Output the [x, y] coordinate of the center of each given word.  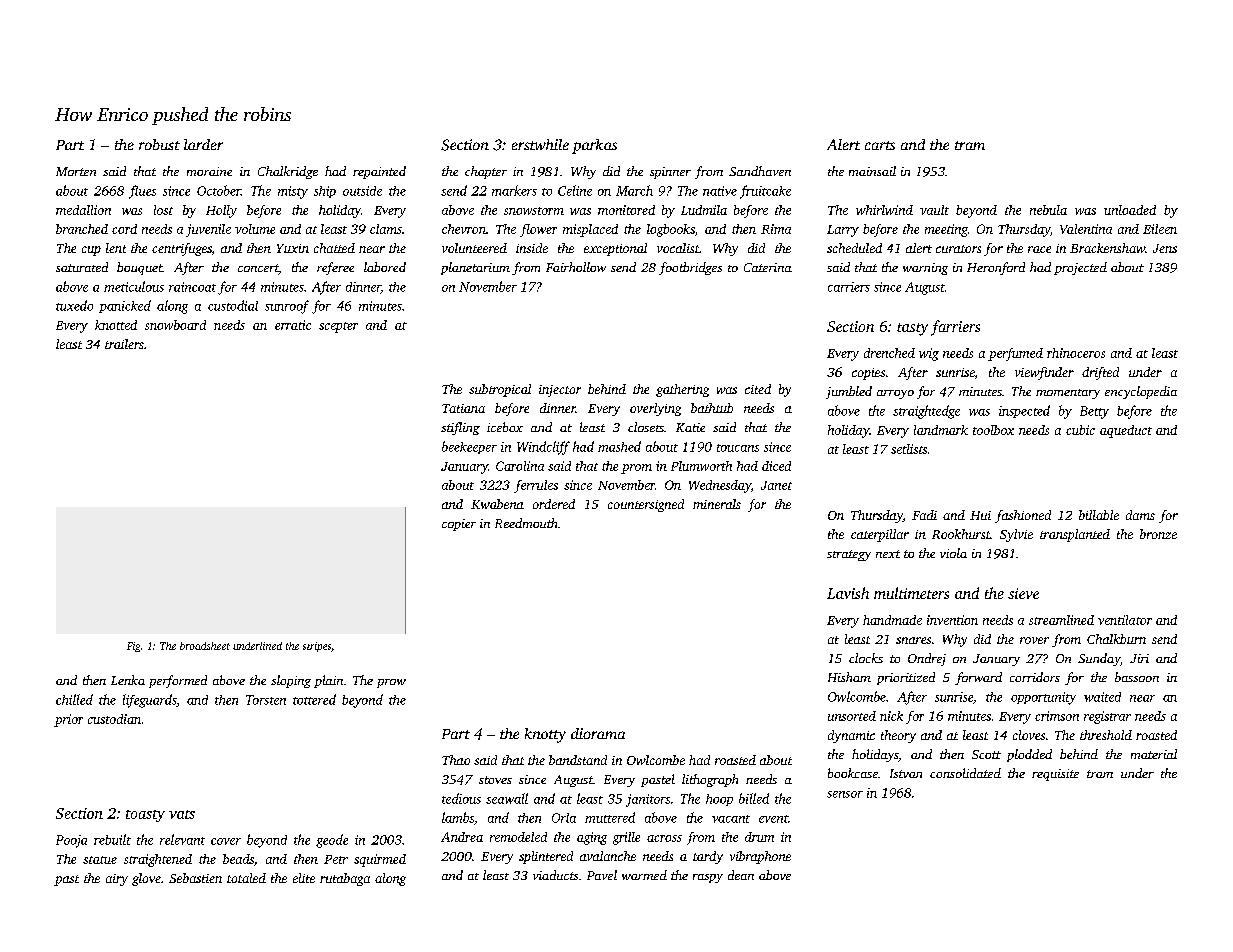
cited [758, 389]
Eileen [1160, 229]
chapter [486, 172]
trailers [124, 344]
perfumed [1015, 354]
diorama [598, 733]
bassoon [1137, 677]
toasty [145, 816]
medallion [83, 210]
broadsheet [205, 646]
